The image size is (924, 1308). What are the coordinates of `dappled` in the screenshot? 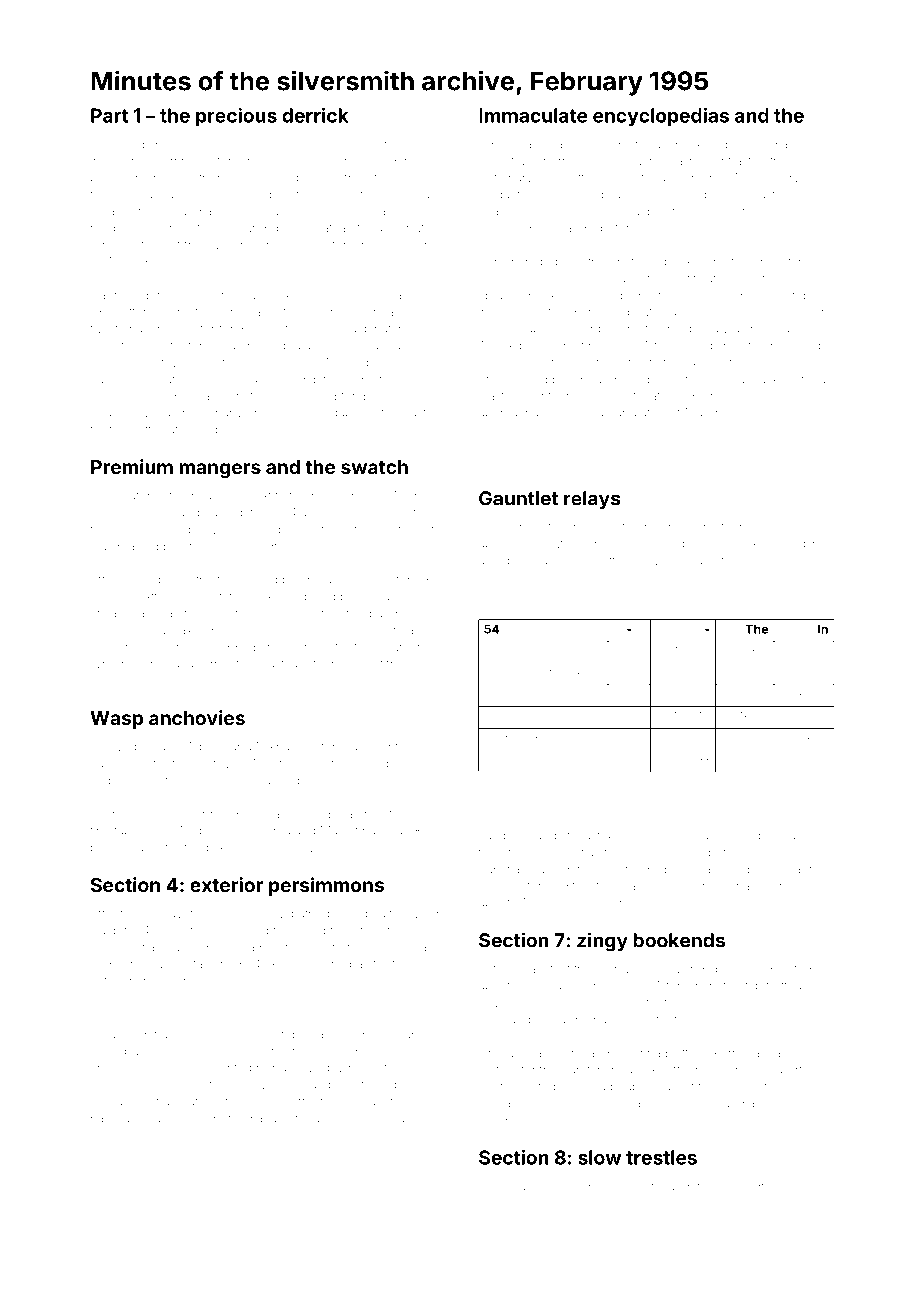 It's located at (353, 414).
